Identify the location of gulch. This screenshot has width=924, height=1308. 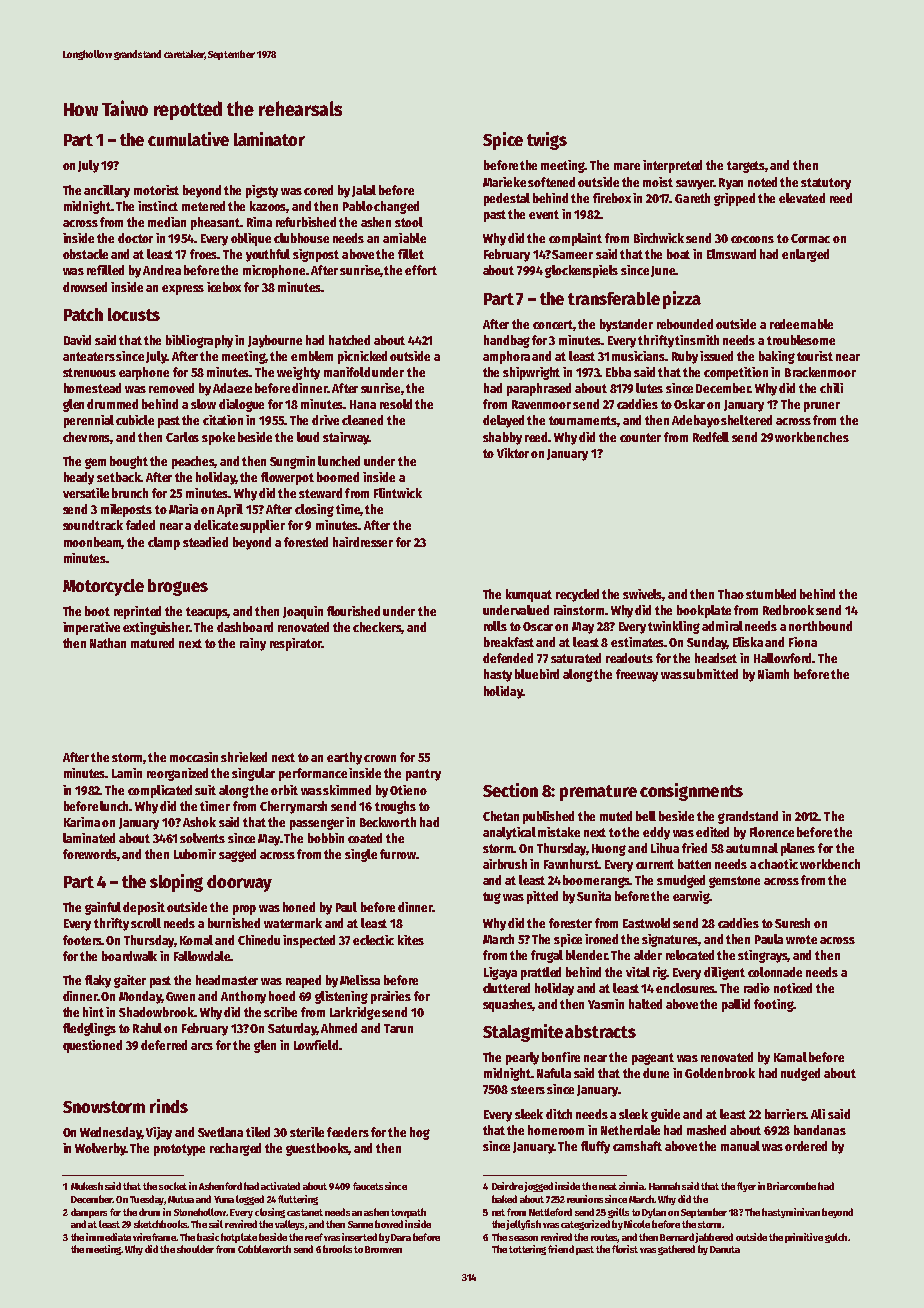
(836, 1238).
